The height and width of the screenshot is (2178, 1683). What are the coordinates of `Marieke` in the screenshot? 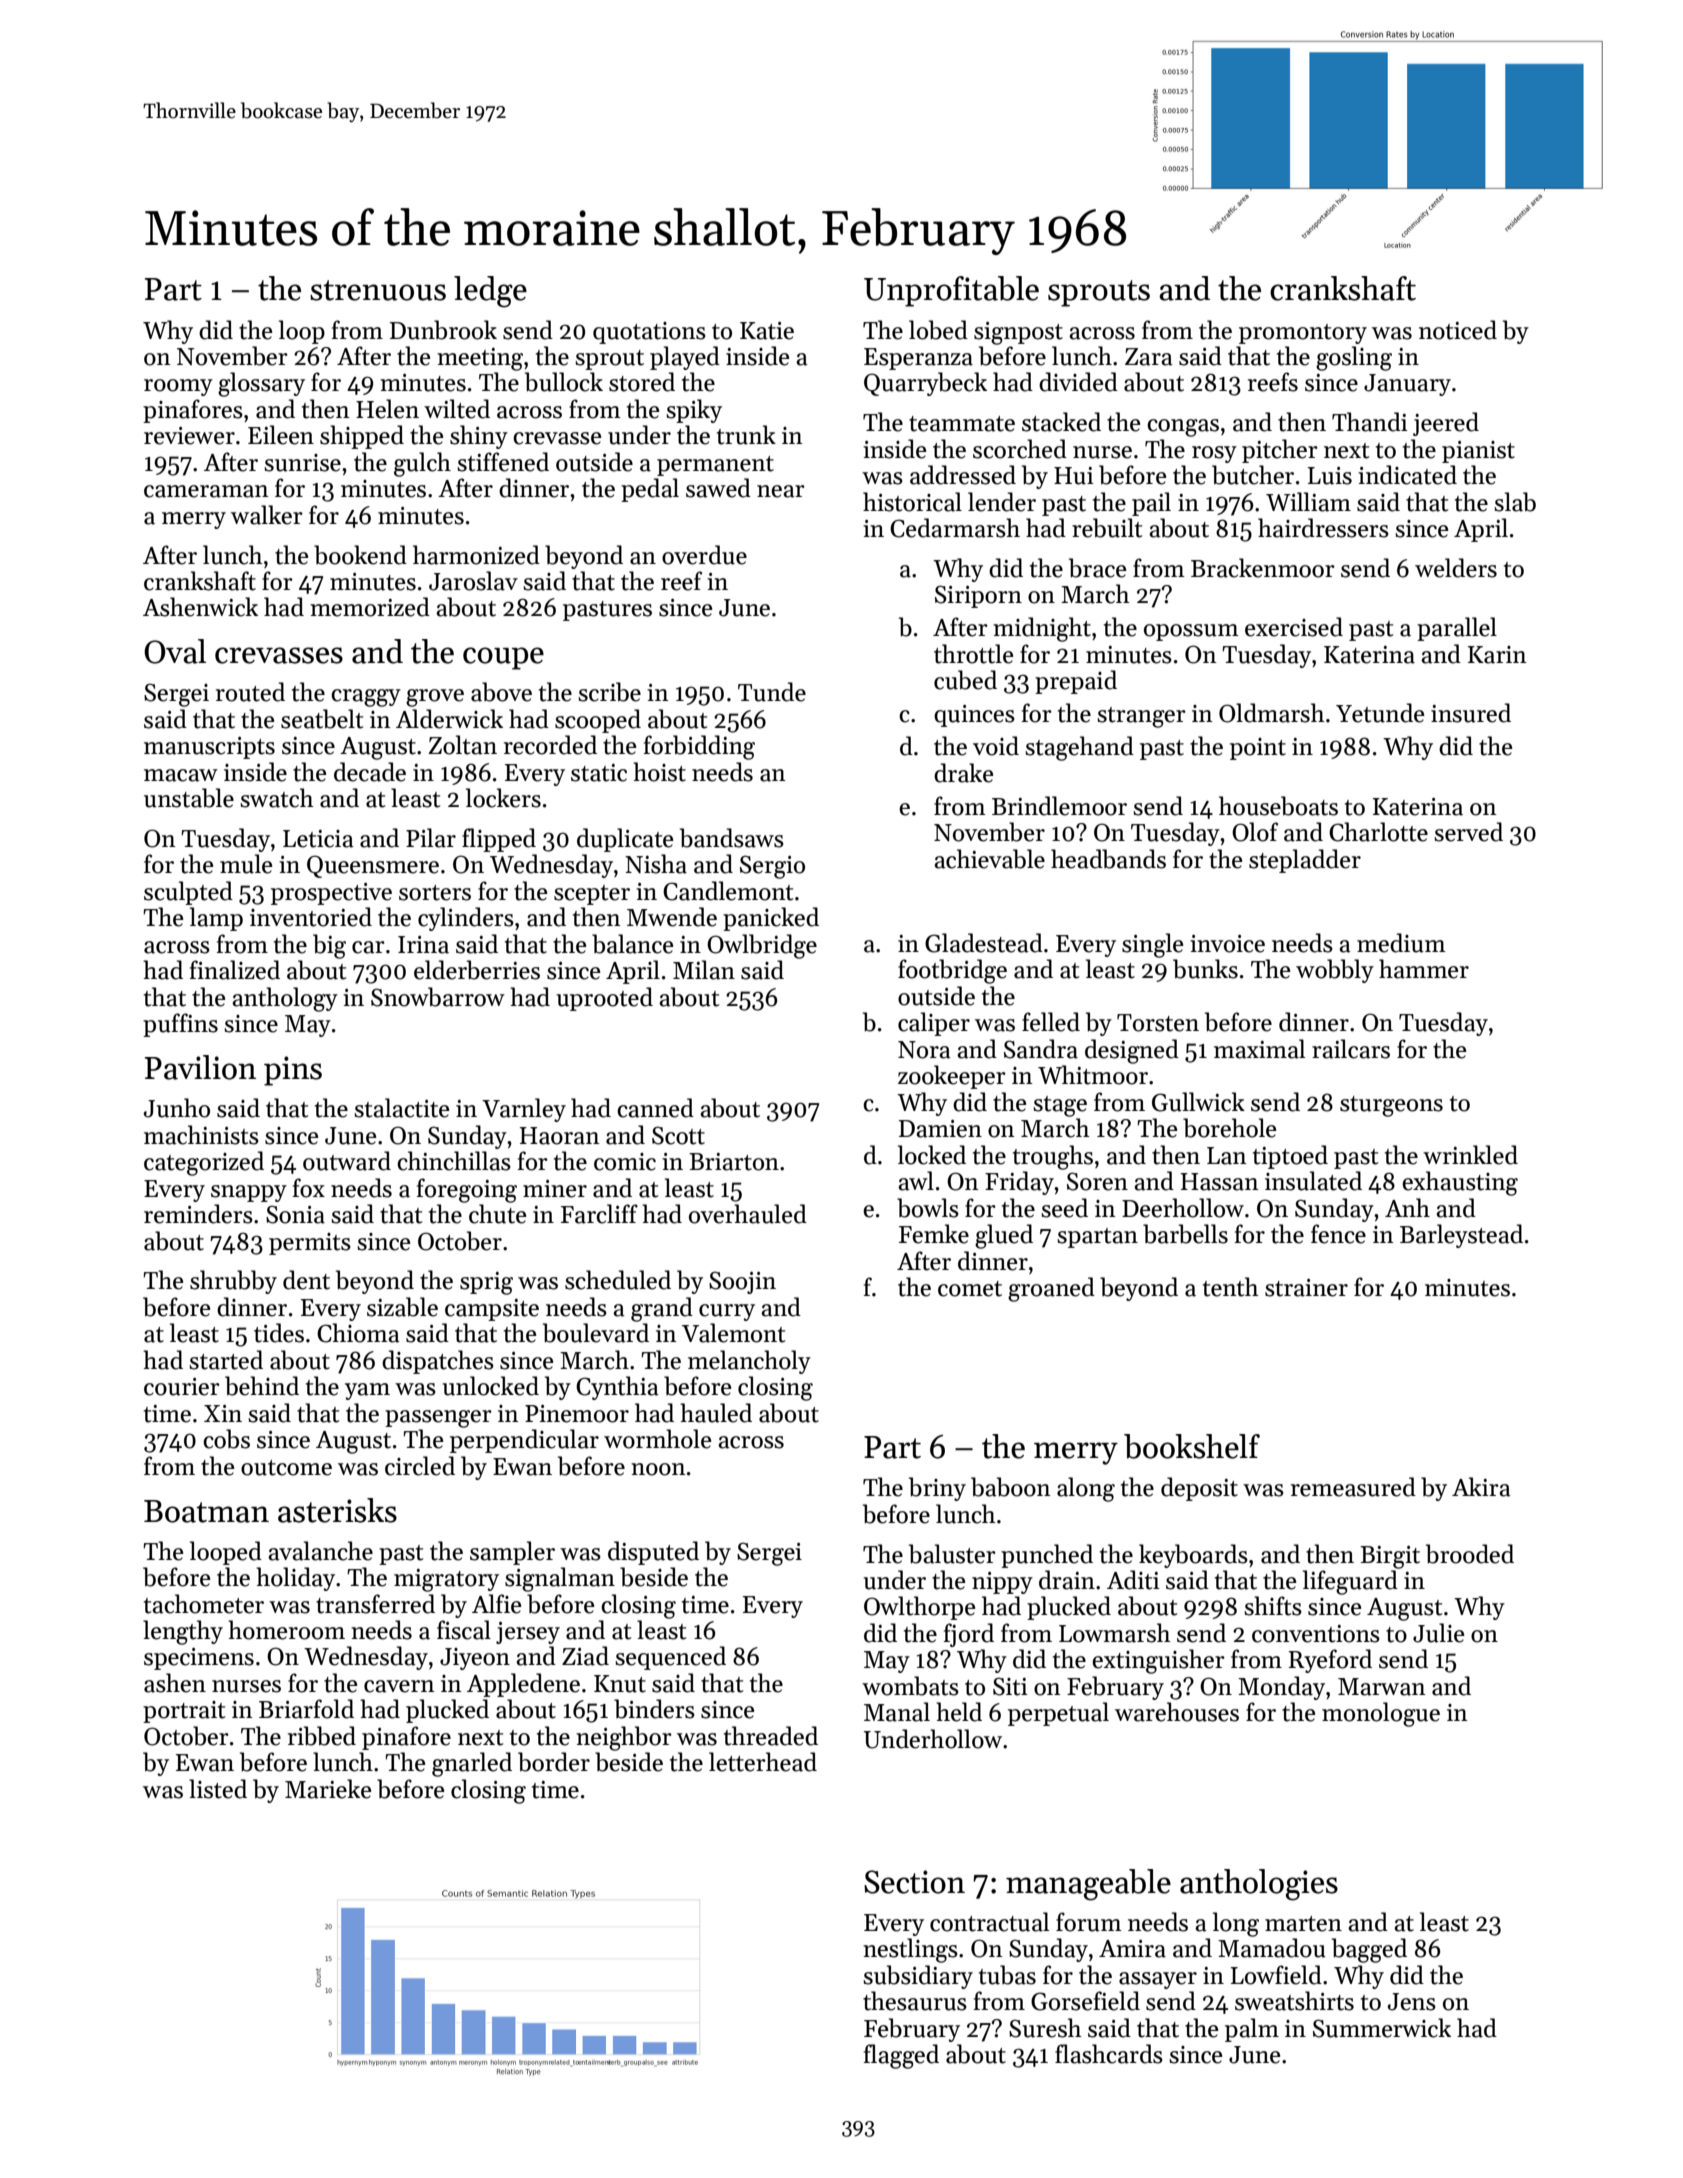 It's located at (328, 1789).
